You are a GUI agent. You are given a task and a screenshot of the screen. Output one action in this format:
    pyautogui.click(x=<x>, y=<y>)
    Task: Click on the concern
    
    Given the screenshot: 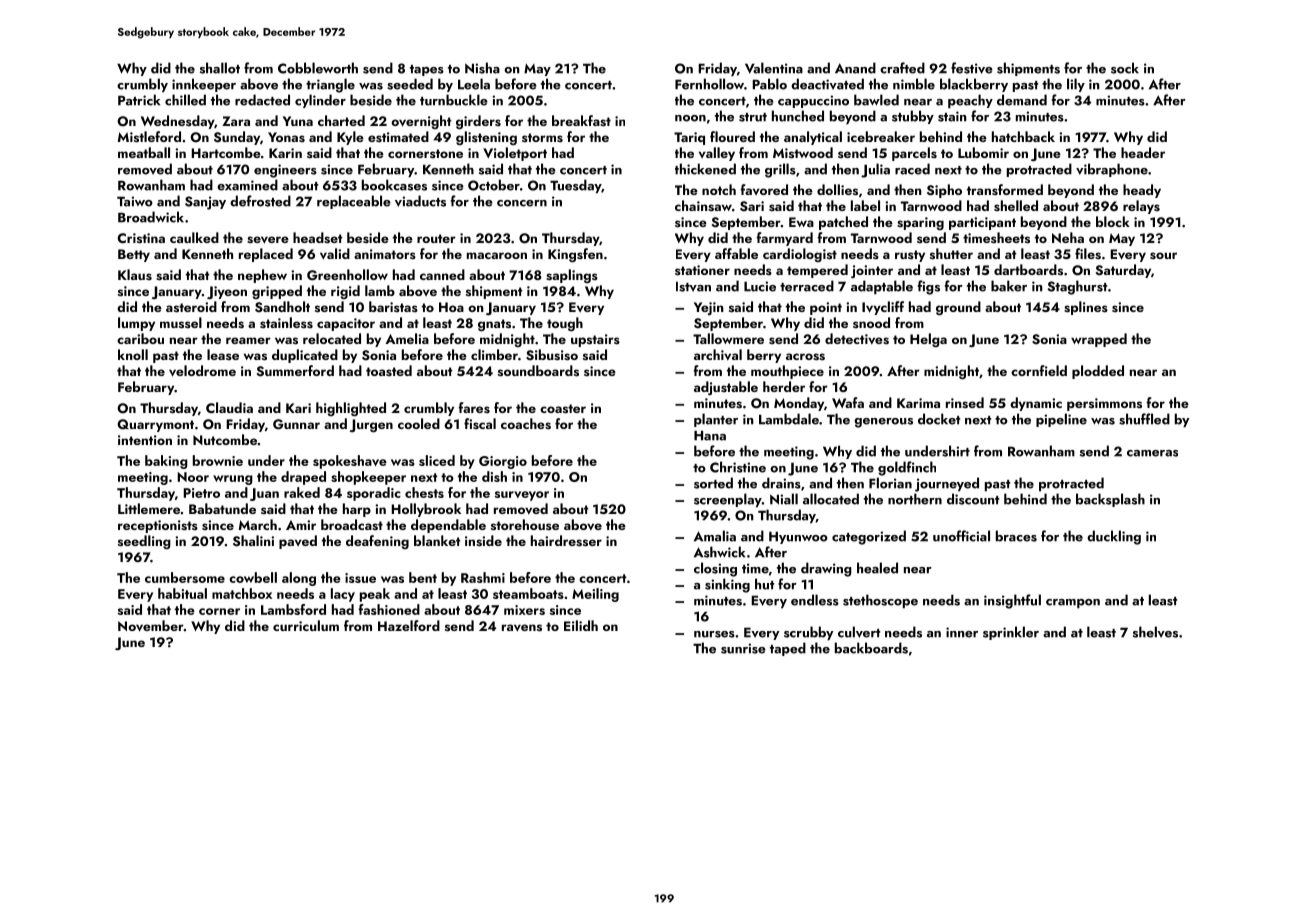 What is the action you would take?
    pyautogui.click(x=522, y=203)
